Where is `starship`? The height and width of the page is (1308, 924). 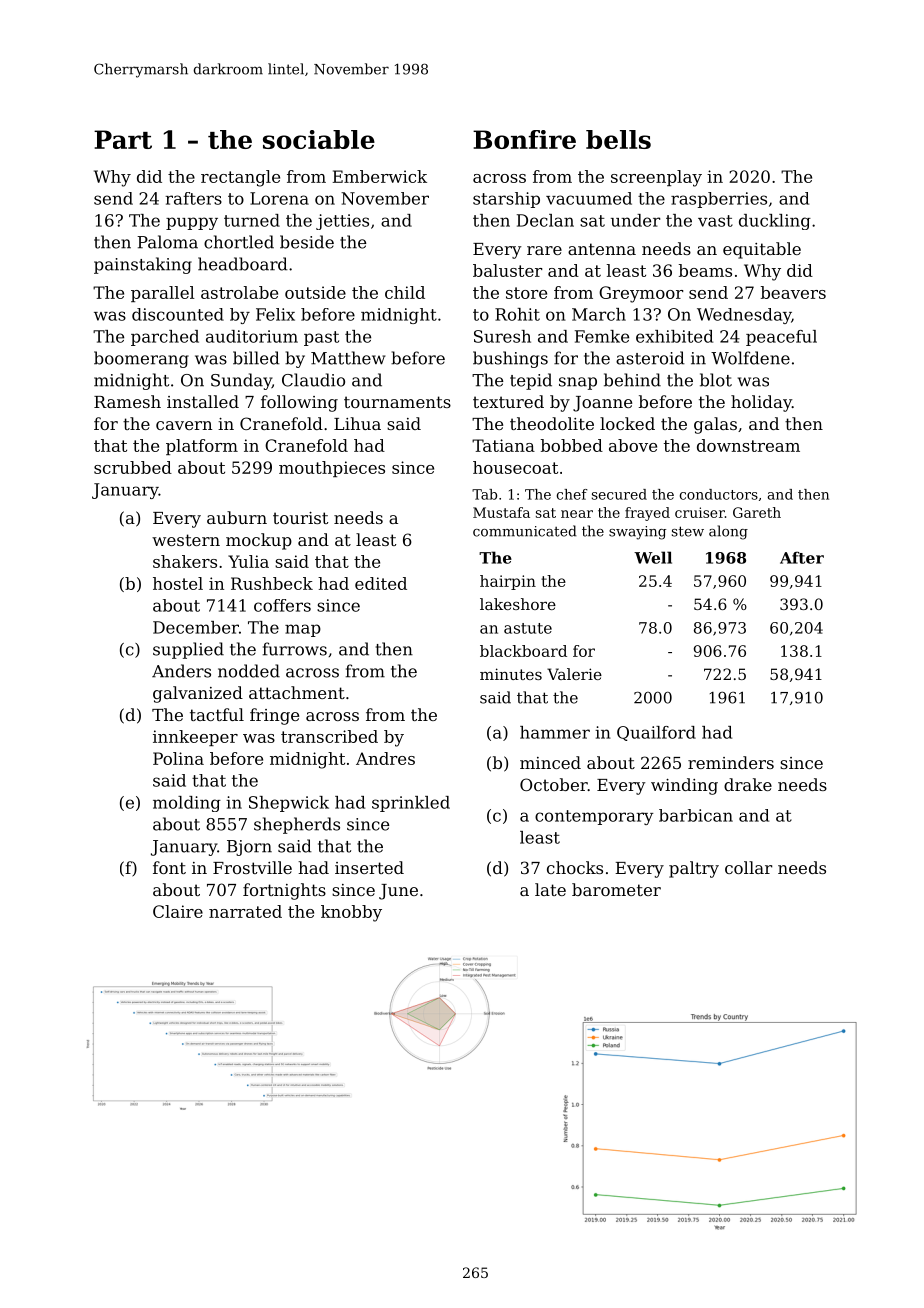
starship is located at coordinates (506, 200).
